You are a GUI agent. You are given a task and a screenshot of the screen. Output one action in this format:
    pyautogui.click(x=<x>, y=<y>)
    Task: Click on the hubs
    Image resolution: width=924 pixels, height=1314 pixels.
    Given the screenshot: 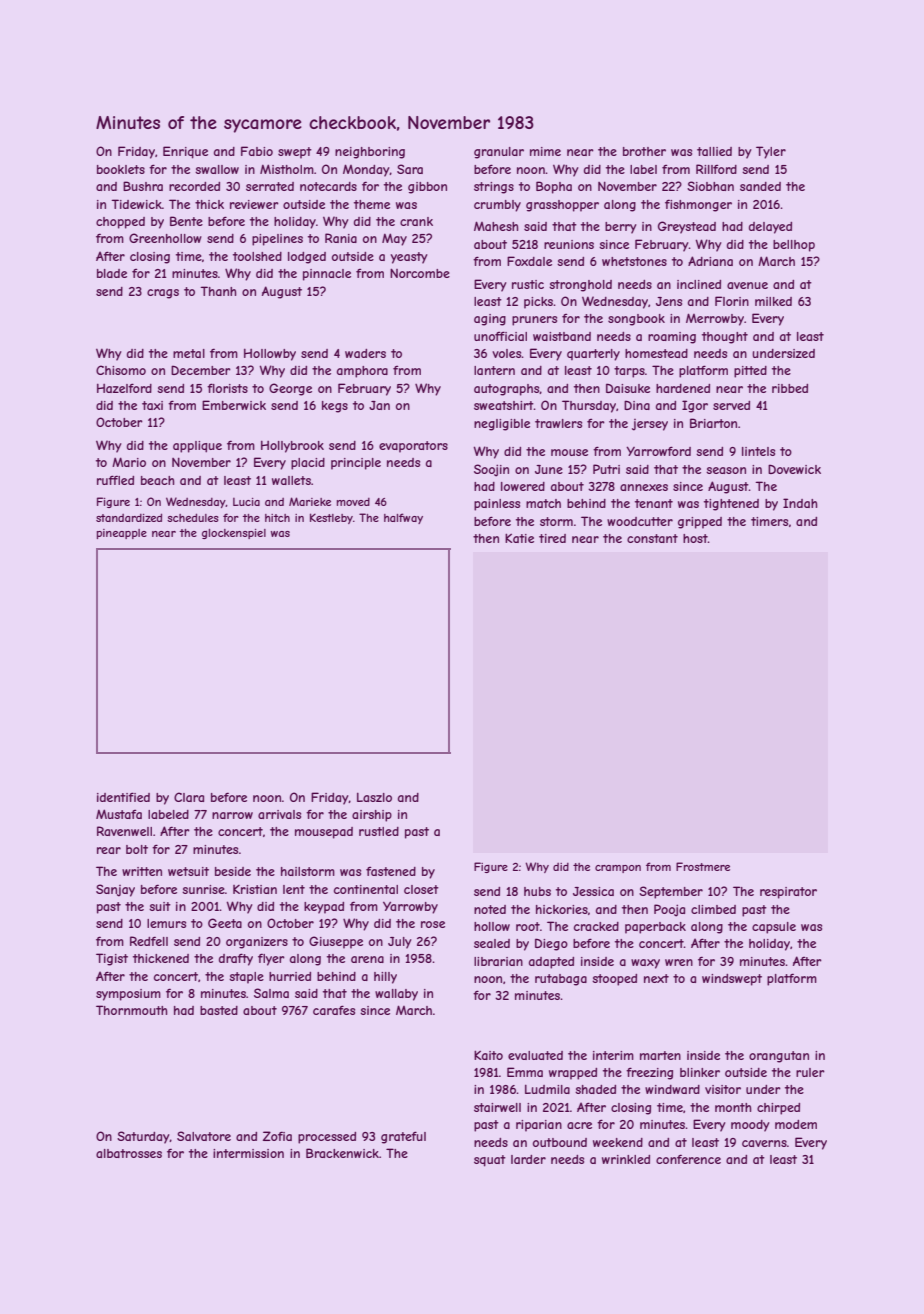 What is the action you would take?
    pyautogui.click(x=537, y=891)
